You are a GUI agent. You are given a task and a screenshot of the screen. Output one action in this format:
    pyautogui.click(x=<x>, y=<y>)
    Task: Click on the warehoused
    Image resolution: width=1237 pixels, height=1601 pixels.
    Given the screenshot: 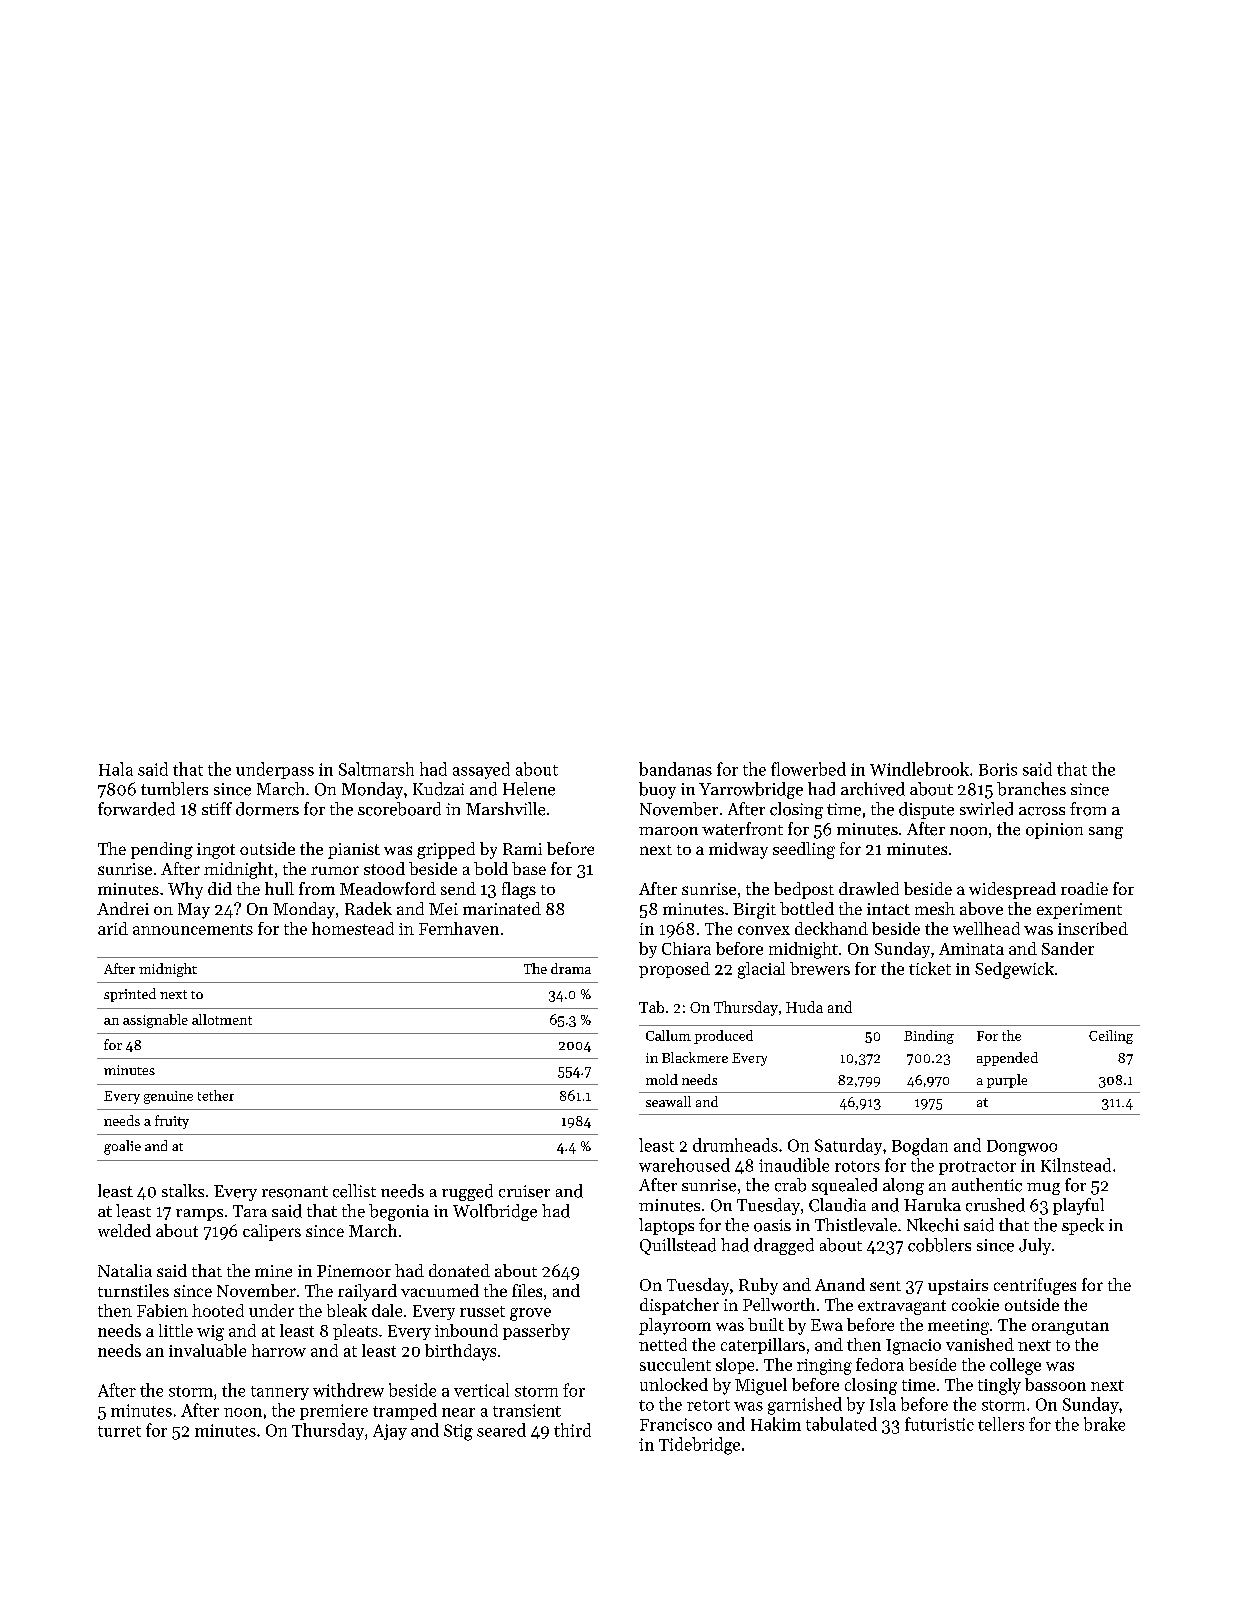 What is the action you would take?
    pyautogui.click(x=684, y=1165)
